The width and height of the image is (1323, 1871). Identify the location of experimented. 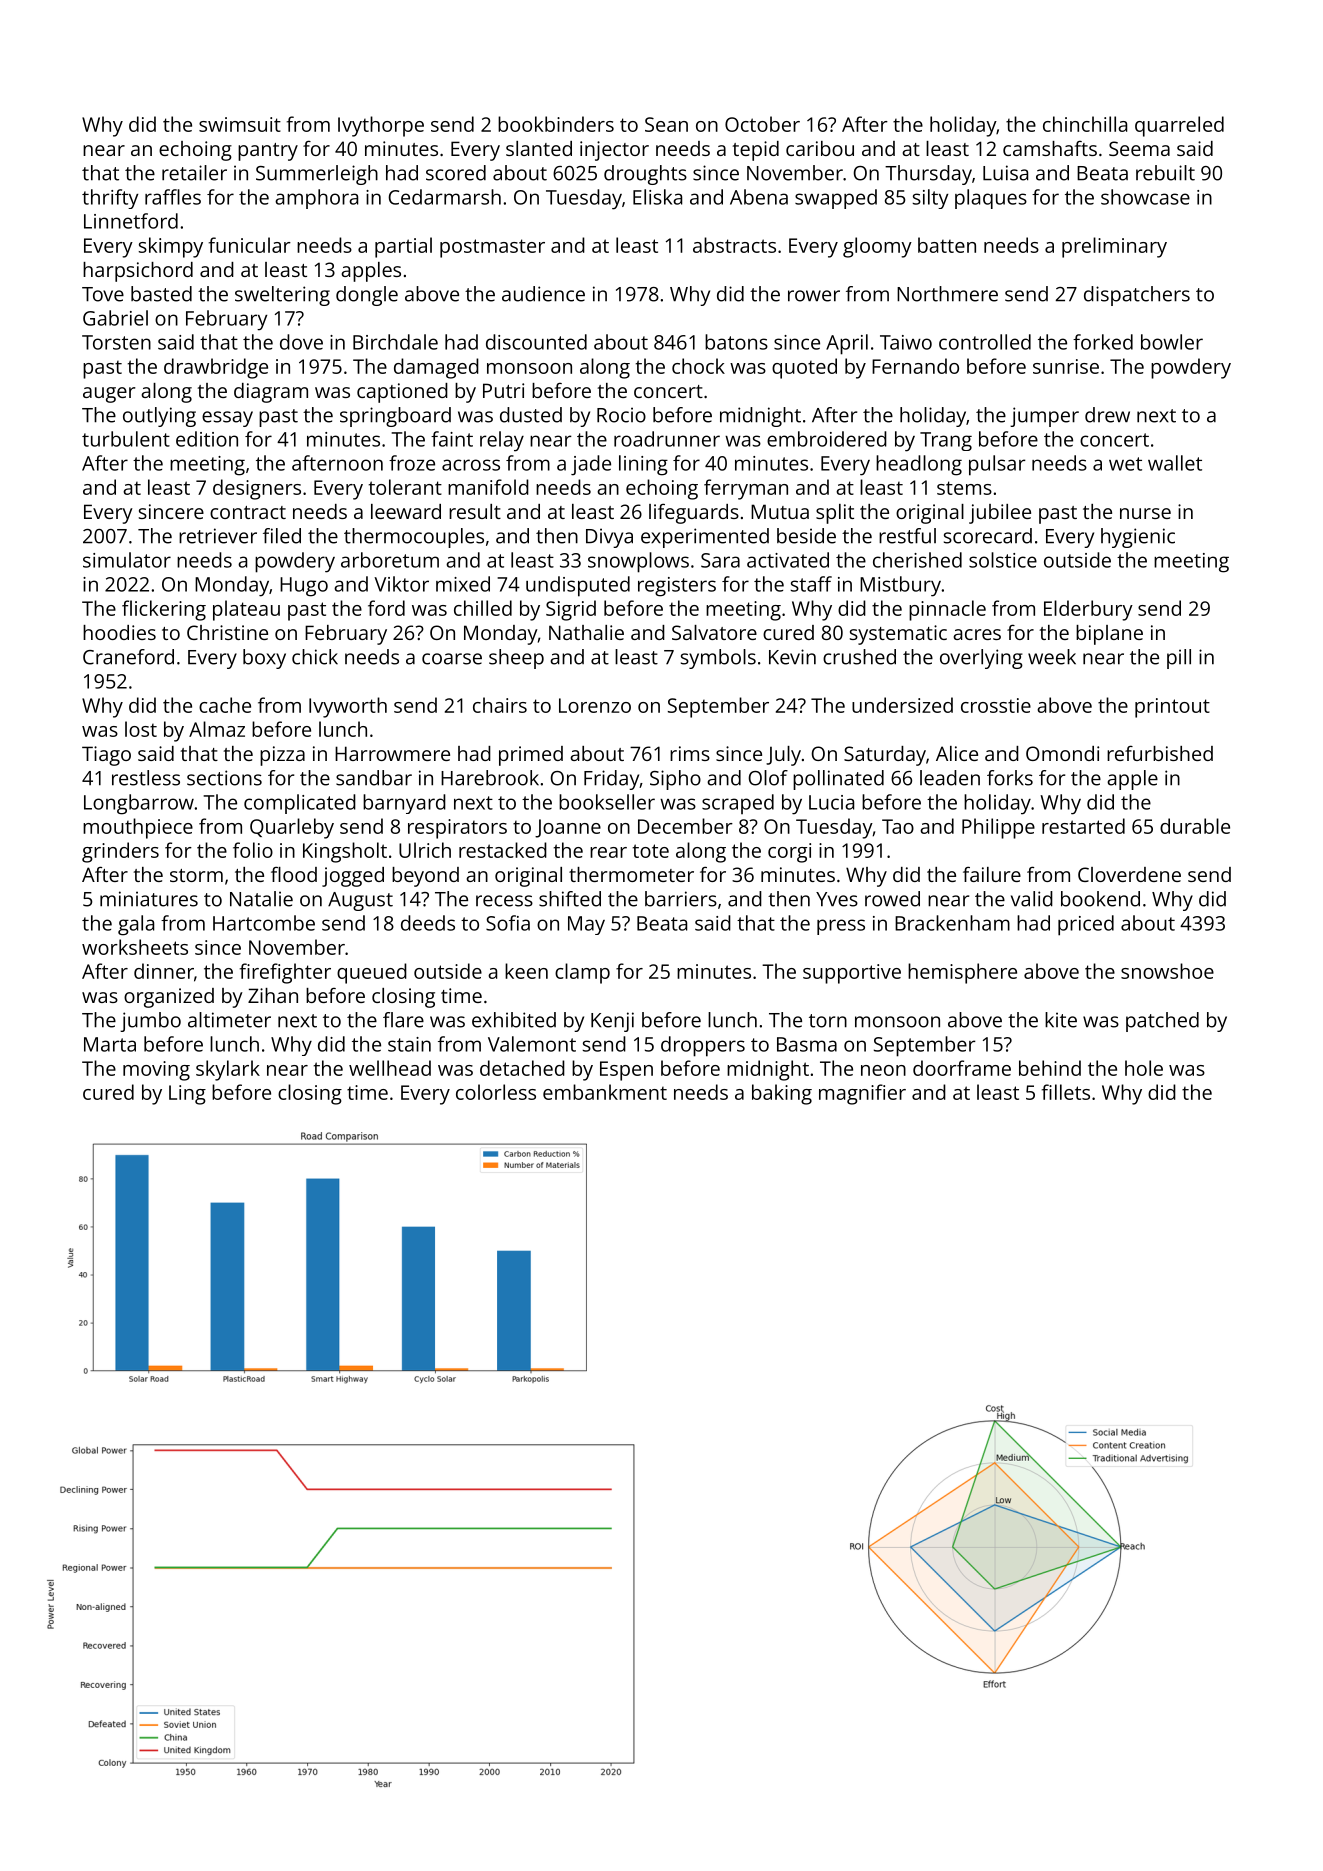
(705, 538).
